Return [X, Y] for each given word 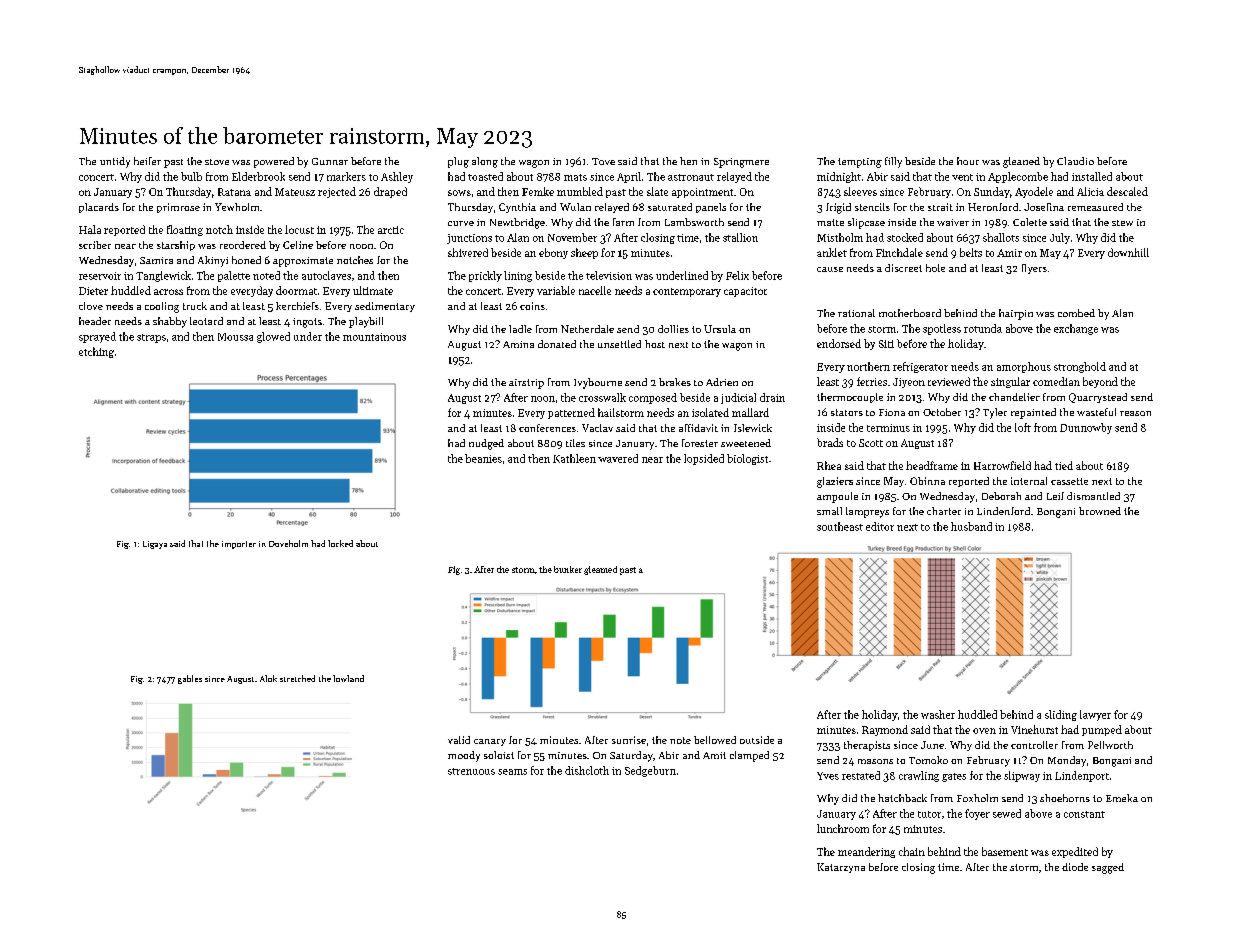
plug [458, 162]
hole [935, 268]
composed [653, 398]
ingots [307, 323]
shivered [468, 252]
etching [96, 352]
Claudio [1075, 161]
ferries [872, 381]
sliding [1061, 715]
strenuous [471, 771]
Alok [268, 678]
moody [464, 756]
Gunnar [330, 161]
